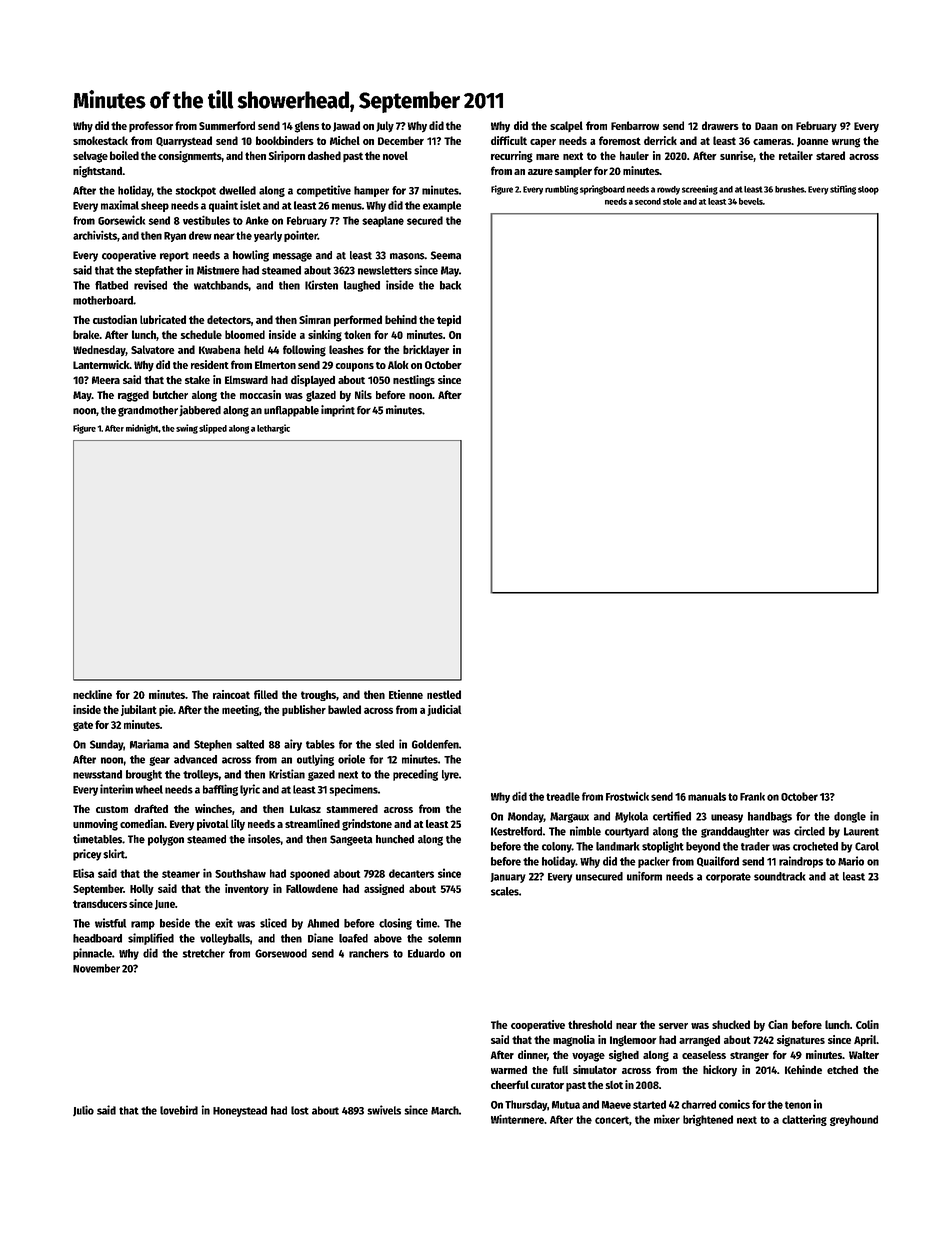 This screenshot has height=1233, width=952. Describe the element at coordinates (273, 429) in the screenshot. I see `lethargic` at that location.
